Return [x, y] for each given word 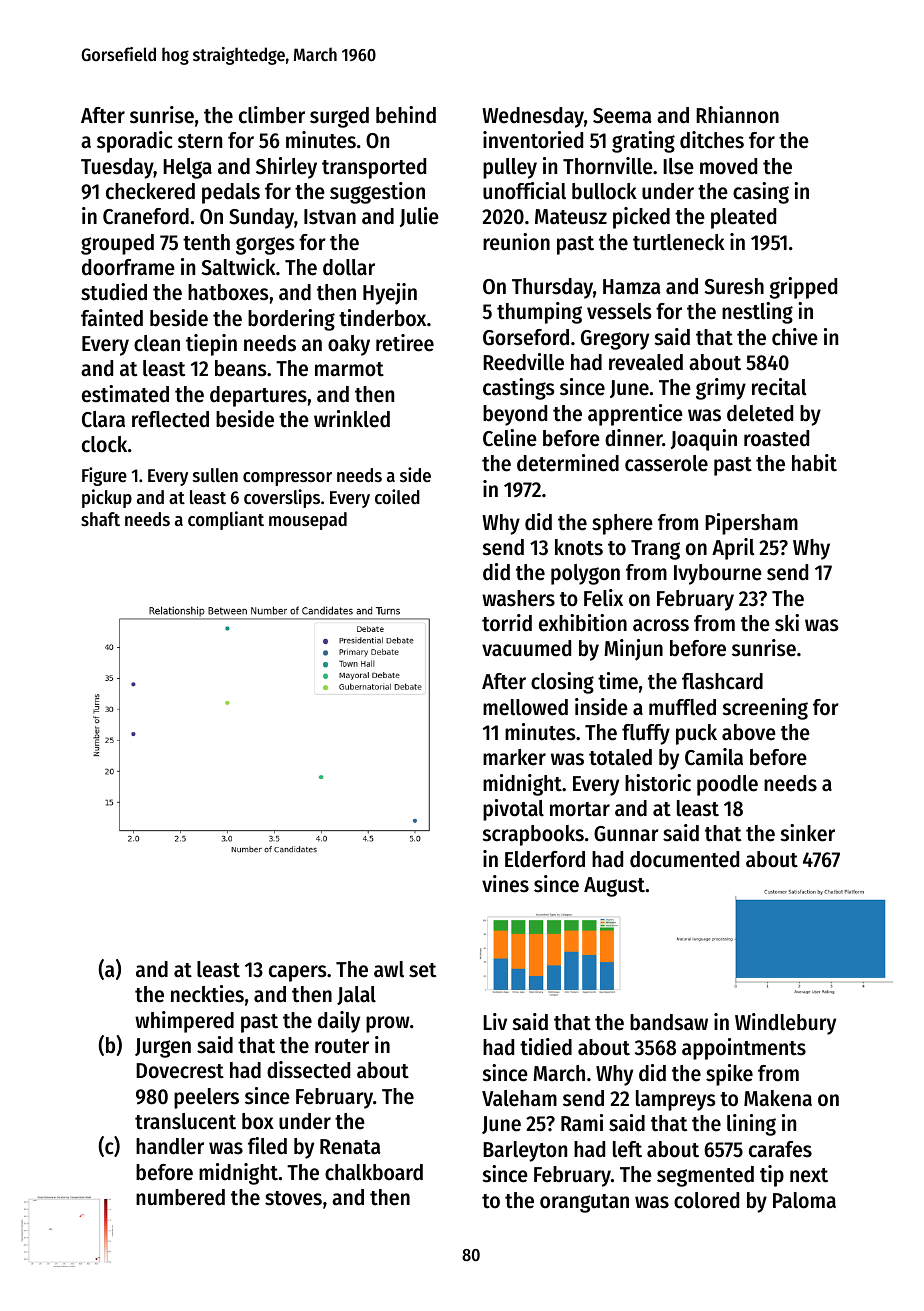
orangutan [584, 1203]
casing [761, 193]
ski [787, 623]
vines [505, 884]
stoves [293, 1198]
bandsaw [669, 1022]
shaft [100, 519]
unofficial [524, 191]
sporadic [135, 142]
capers [298, 973]
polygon [585, 574]
